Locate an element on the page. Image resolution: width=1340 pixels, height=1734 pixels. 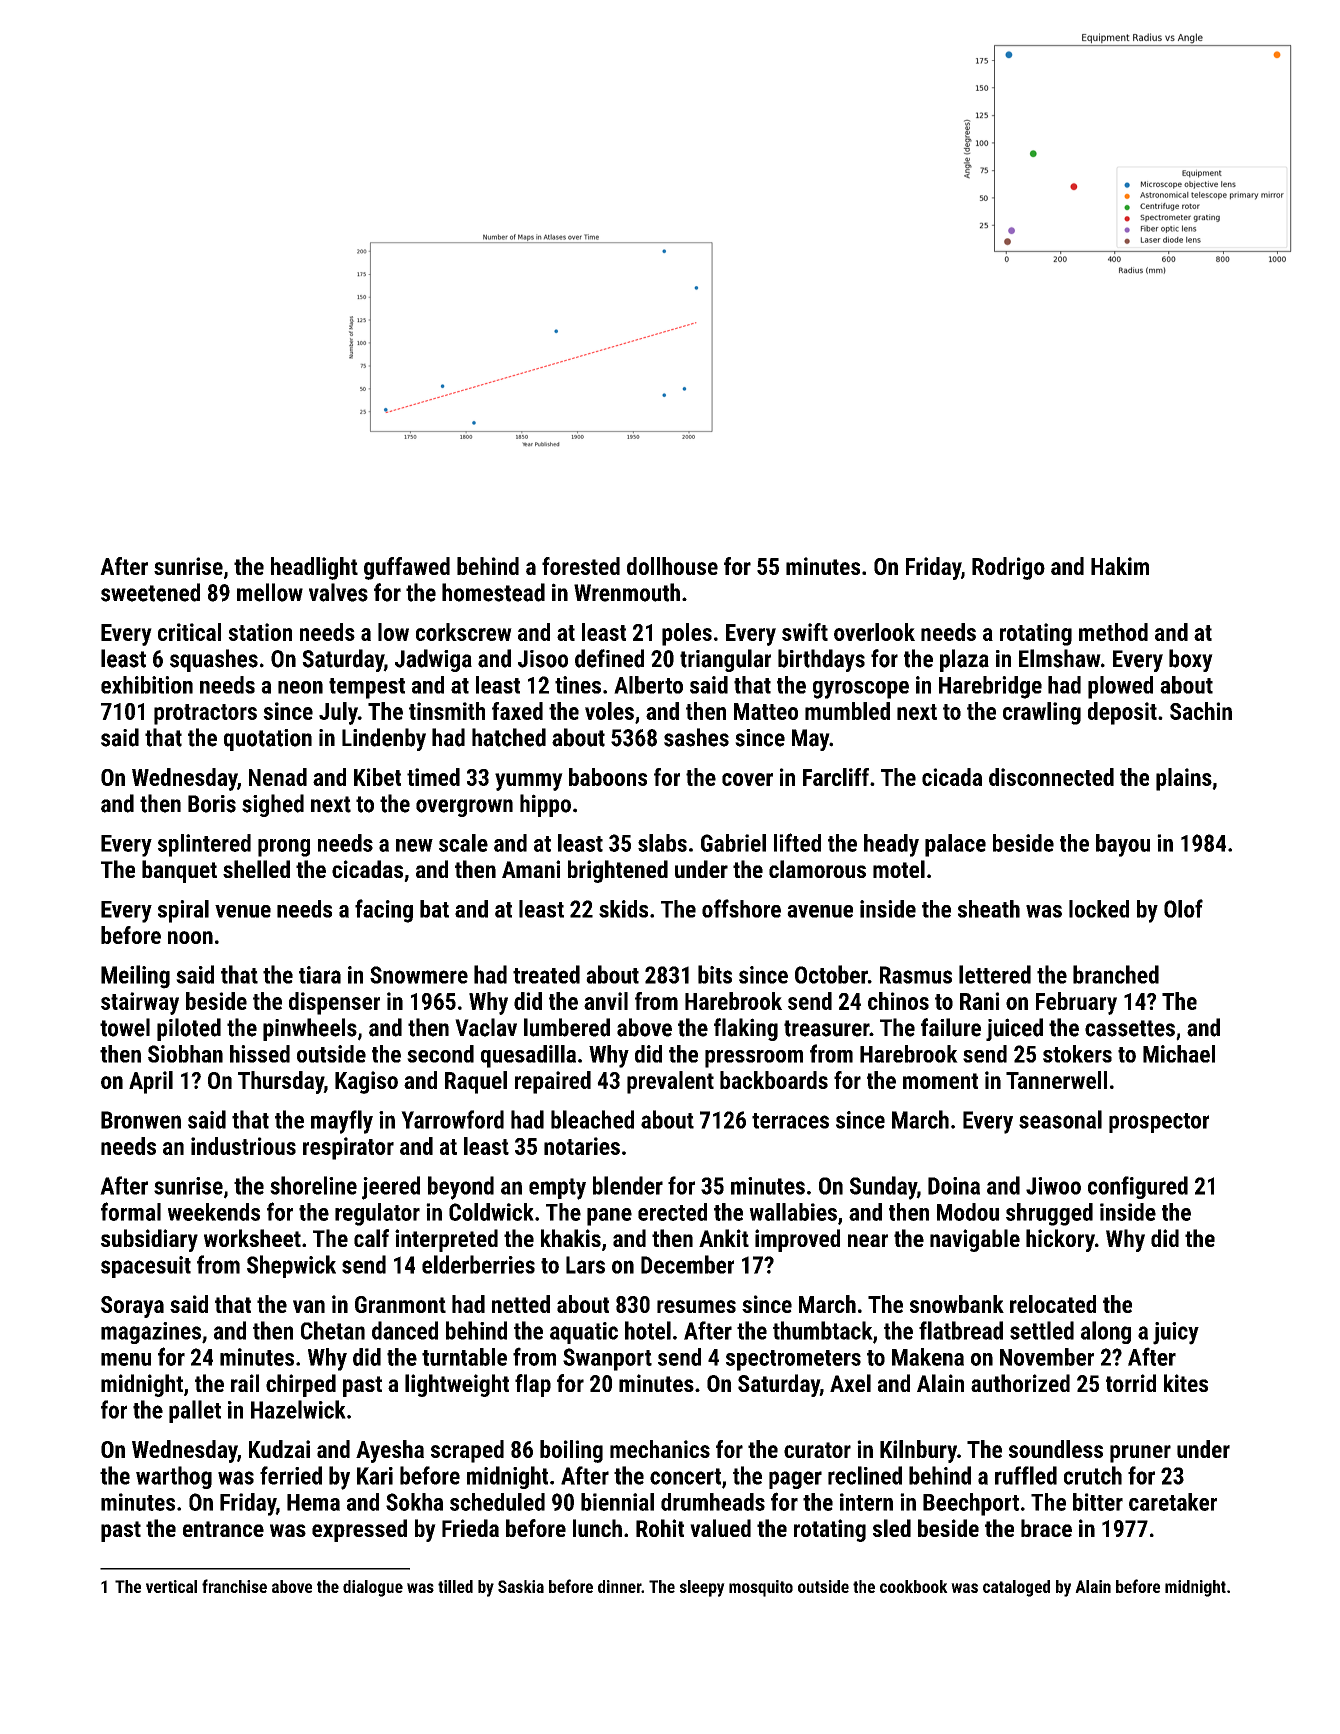
pallet is located at coordinates (195, 1411).
